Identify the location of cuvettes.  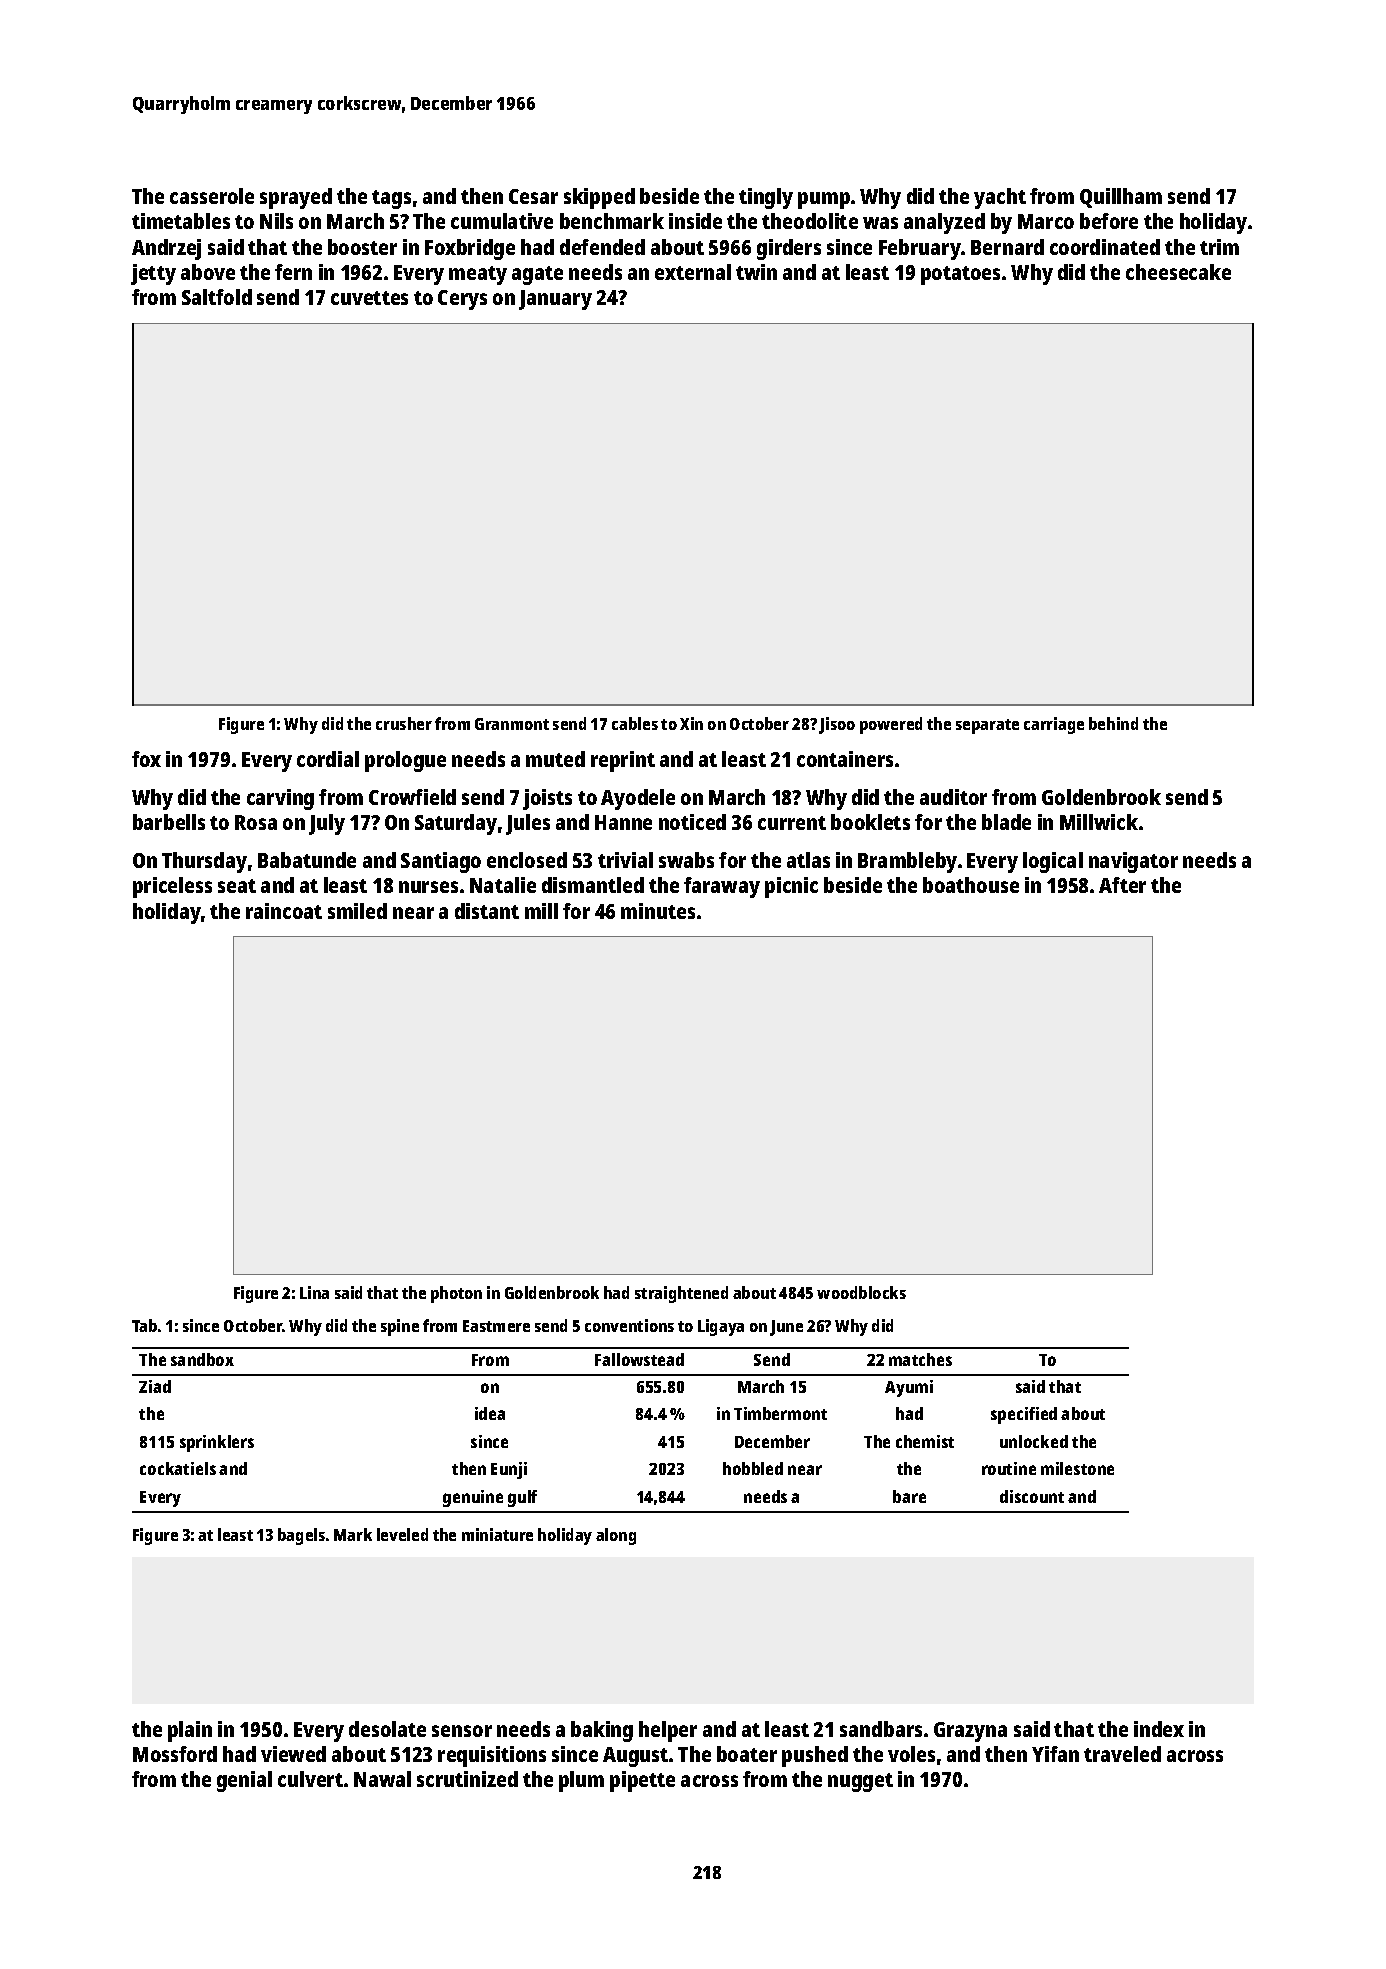
(369, 298).
